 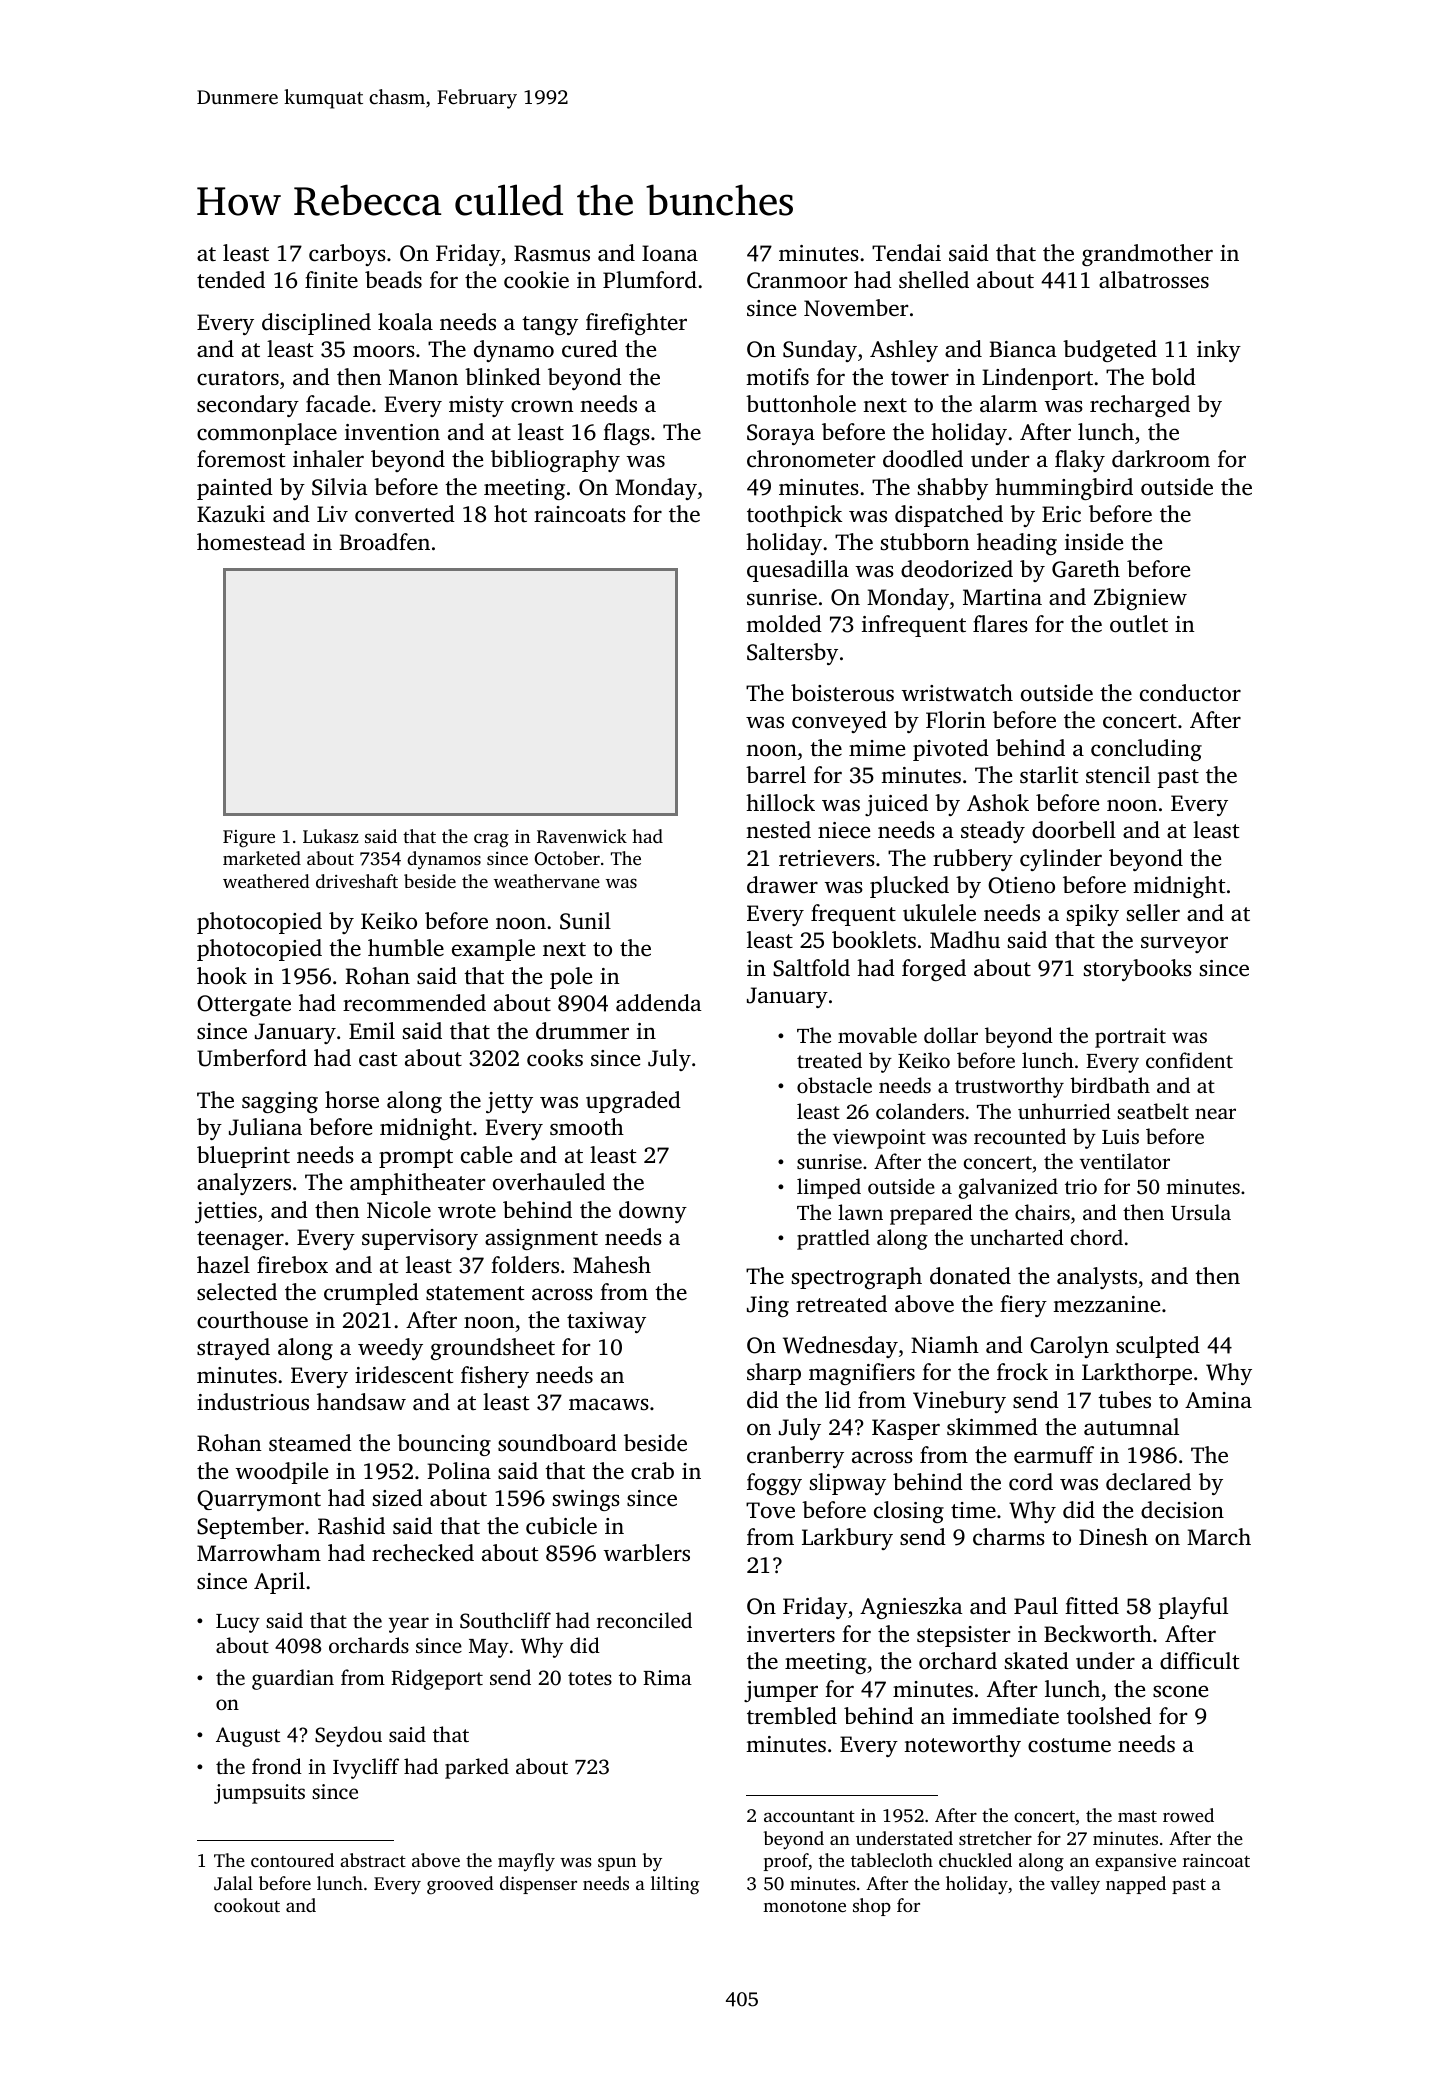 I want to click on chord, so click(x=1097, y=1237).
